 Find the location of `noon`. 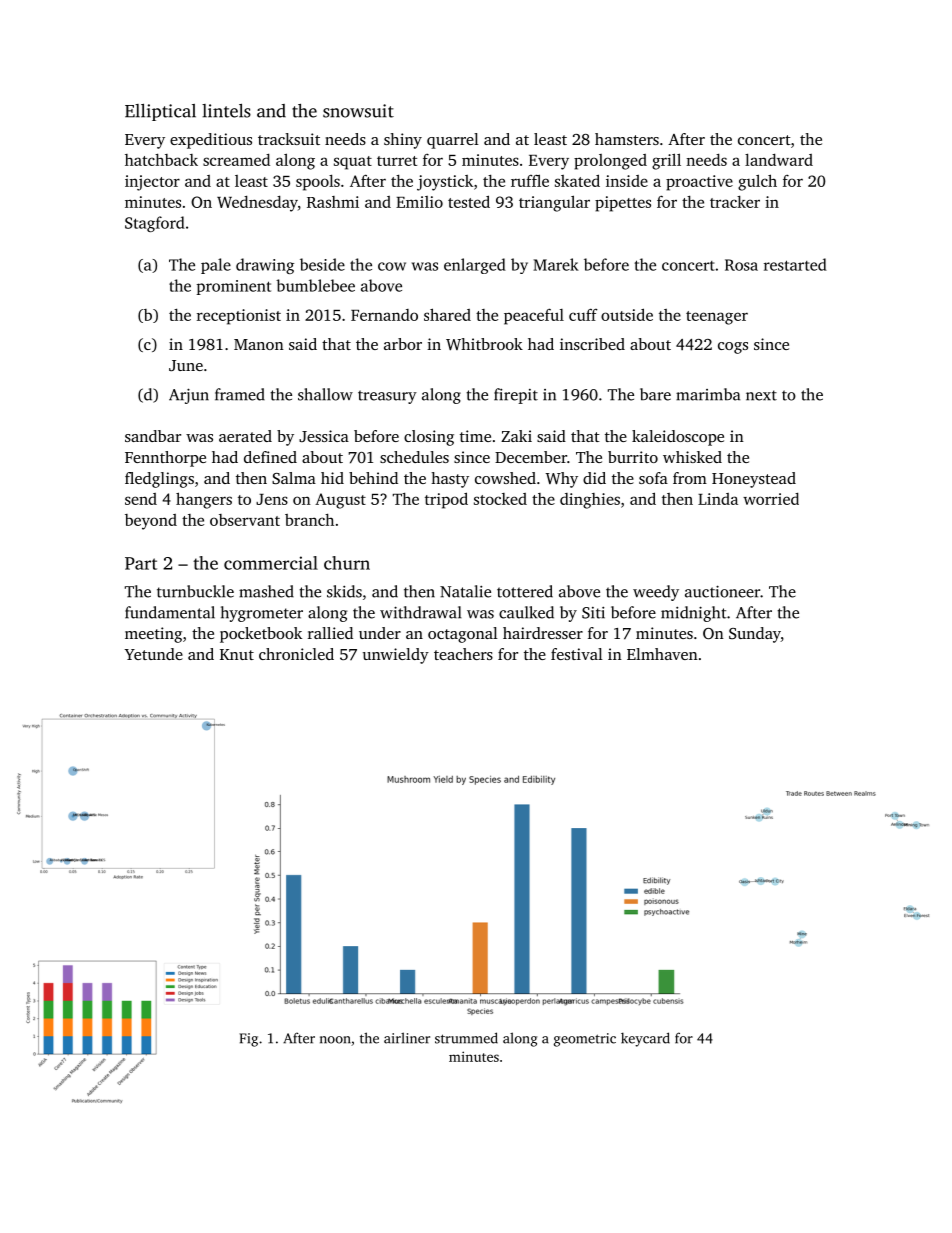

noon is located at coordinates (335, 1040).
